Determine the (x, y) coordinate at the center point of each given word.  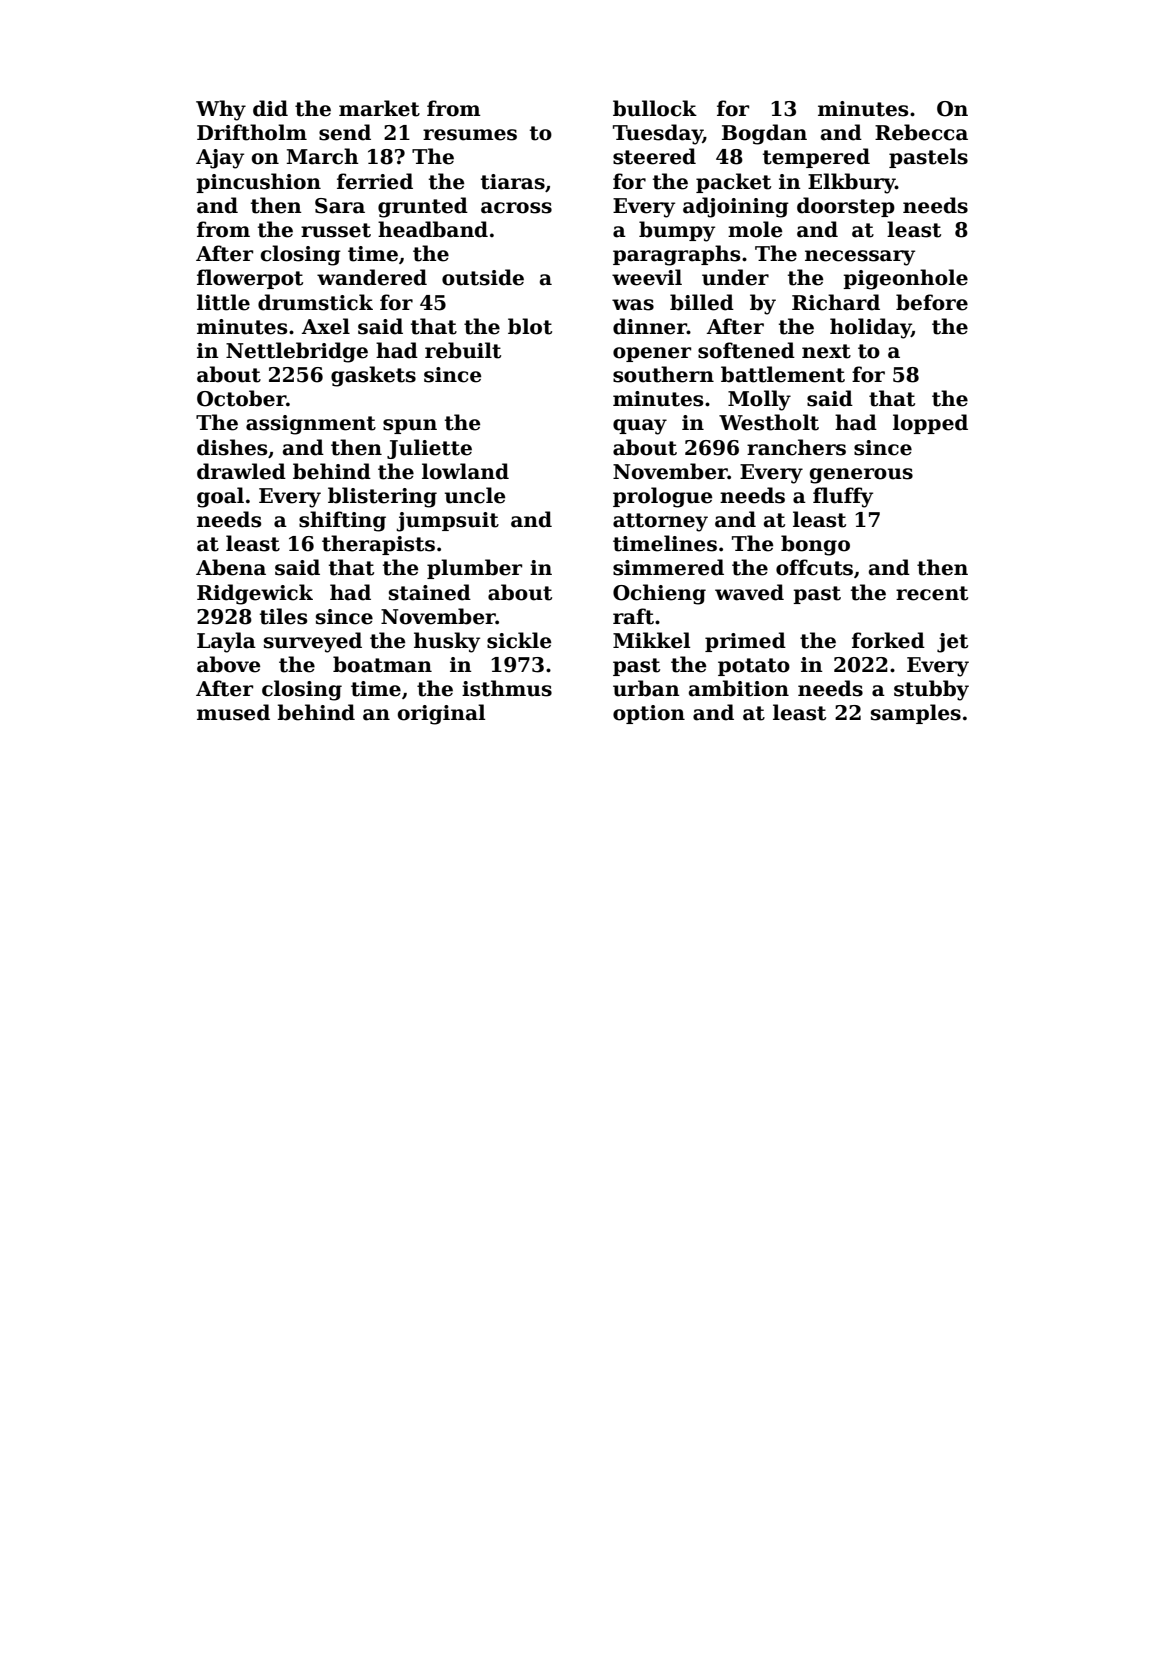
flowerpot (250, 279)
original (441, 714)
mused (233, 712)
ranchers (796, 447)
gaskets (373, 376)
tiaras (513, 182)
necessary (860, 258)
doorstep (846, 207)
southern (663, 374)
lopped (930, 424)
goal (220, 497)
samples (916, 714)
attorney (660, 522)
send (345, 132)
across (516, 208)
